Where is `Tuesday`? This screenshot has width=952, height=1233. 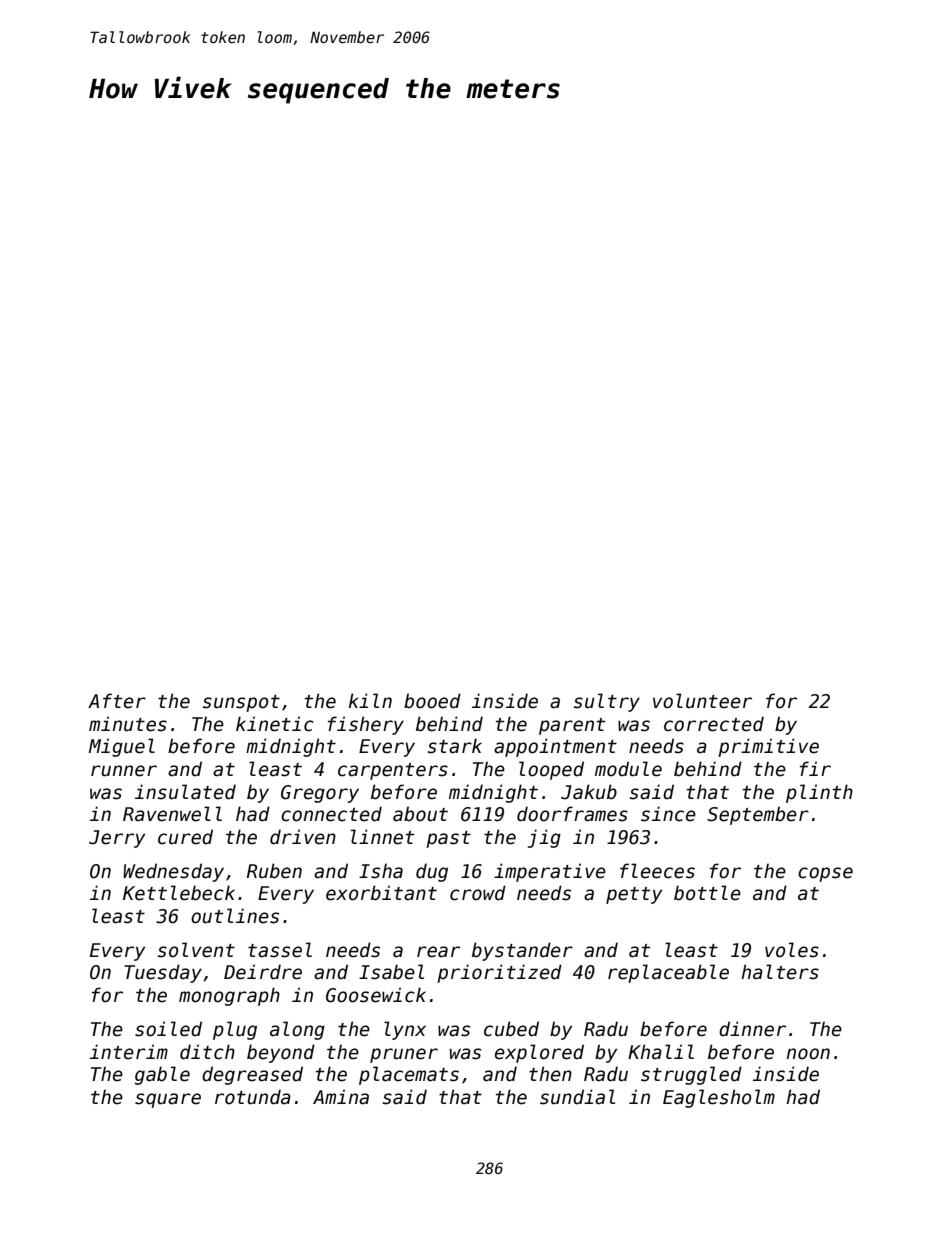
Tuesday is located at coordinates (163, 973).
